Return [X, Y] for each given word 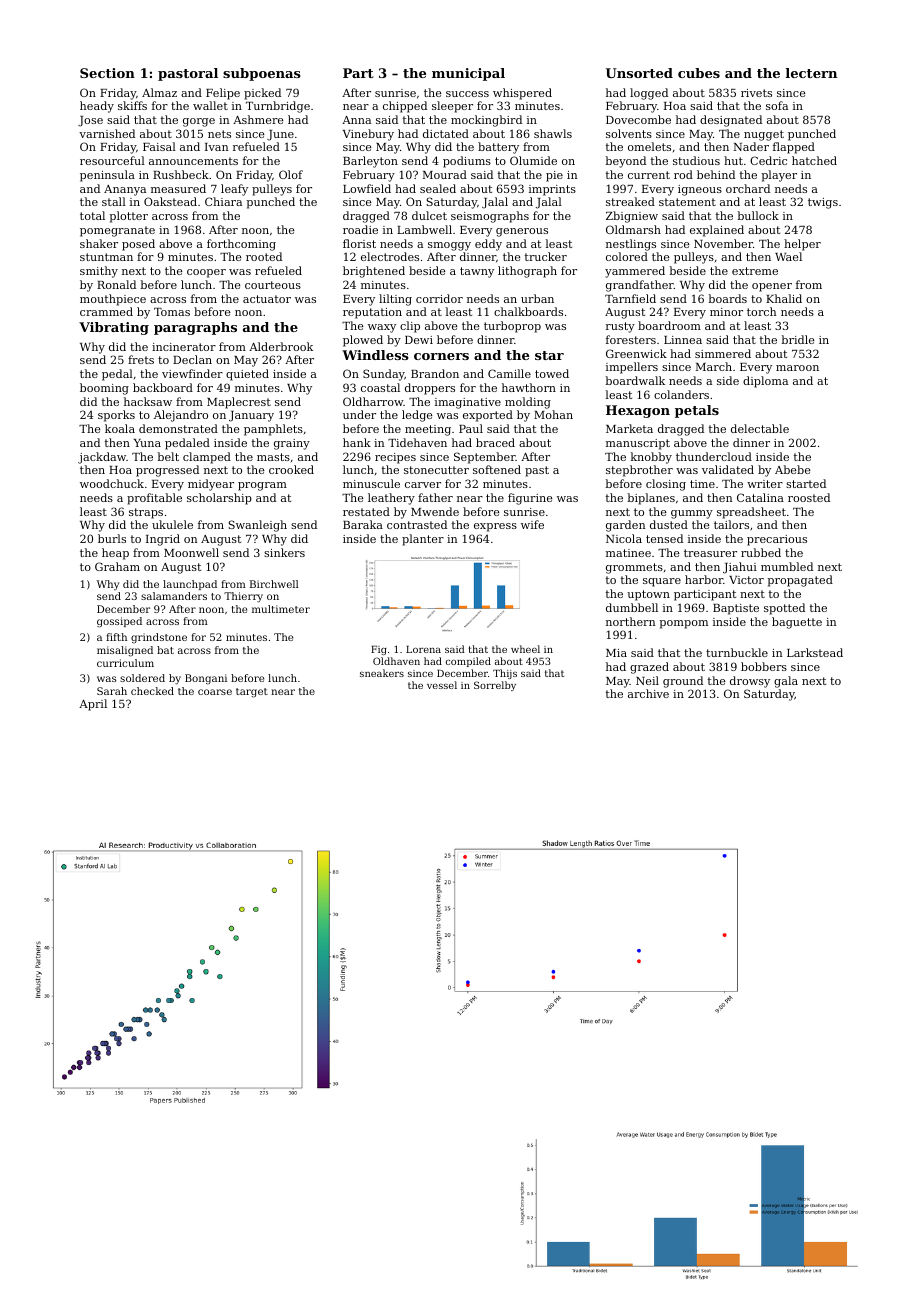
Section [107, 73]
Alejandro [181, 416]
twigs [823, 203]
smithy [99, 272]
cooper [206, 273]
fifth [116, 637]
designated [731, 121]
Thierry [243, 597]
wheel [525, 649]
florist [359, 243]
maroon [797, 368]
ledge [417, 416]
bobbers [764, 666]
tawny [477, 272]
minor [726, 312]
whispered [522, 94]
